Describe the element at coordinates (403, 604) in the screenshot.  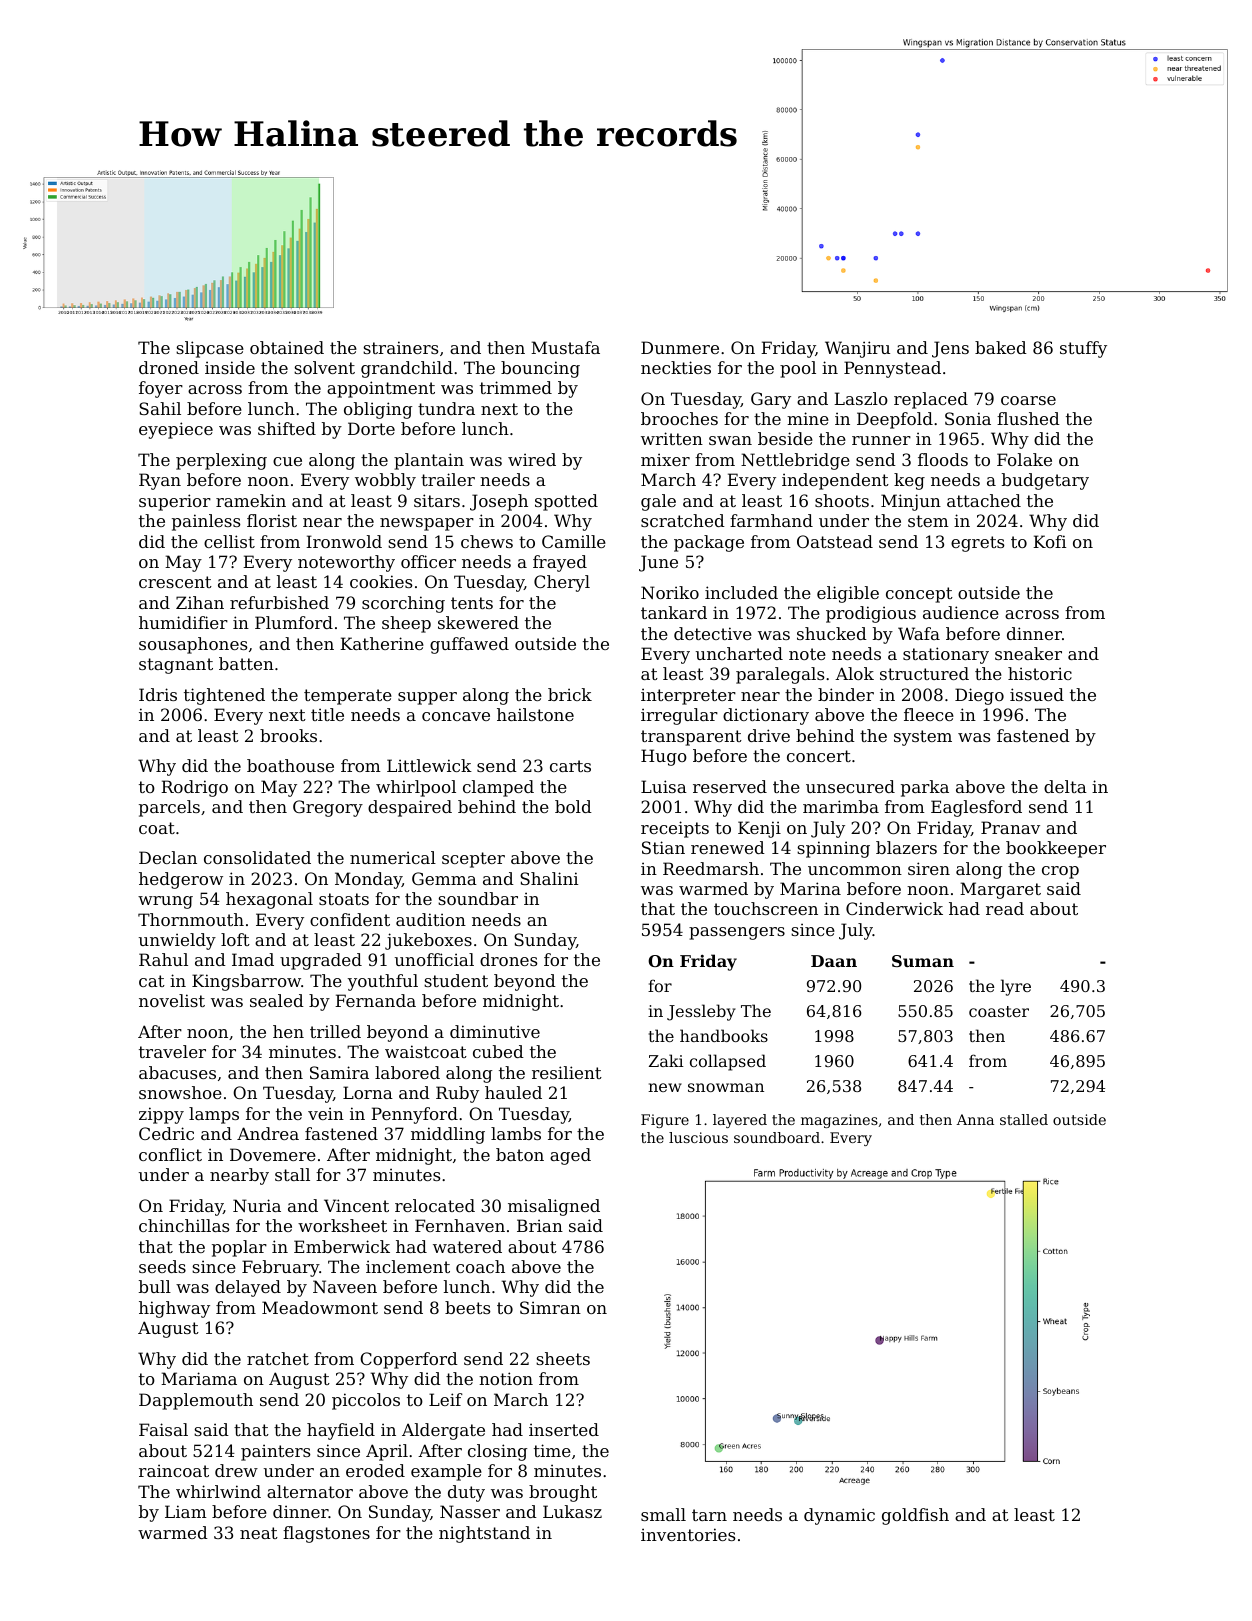
I see `scorching` at that location.
